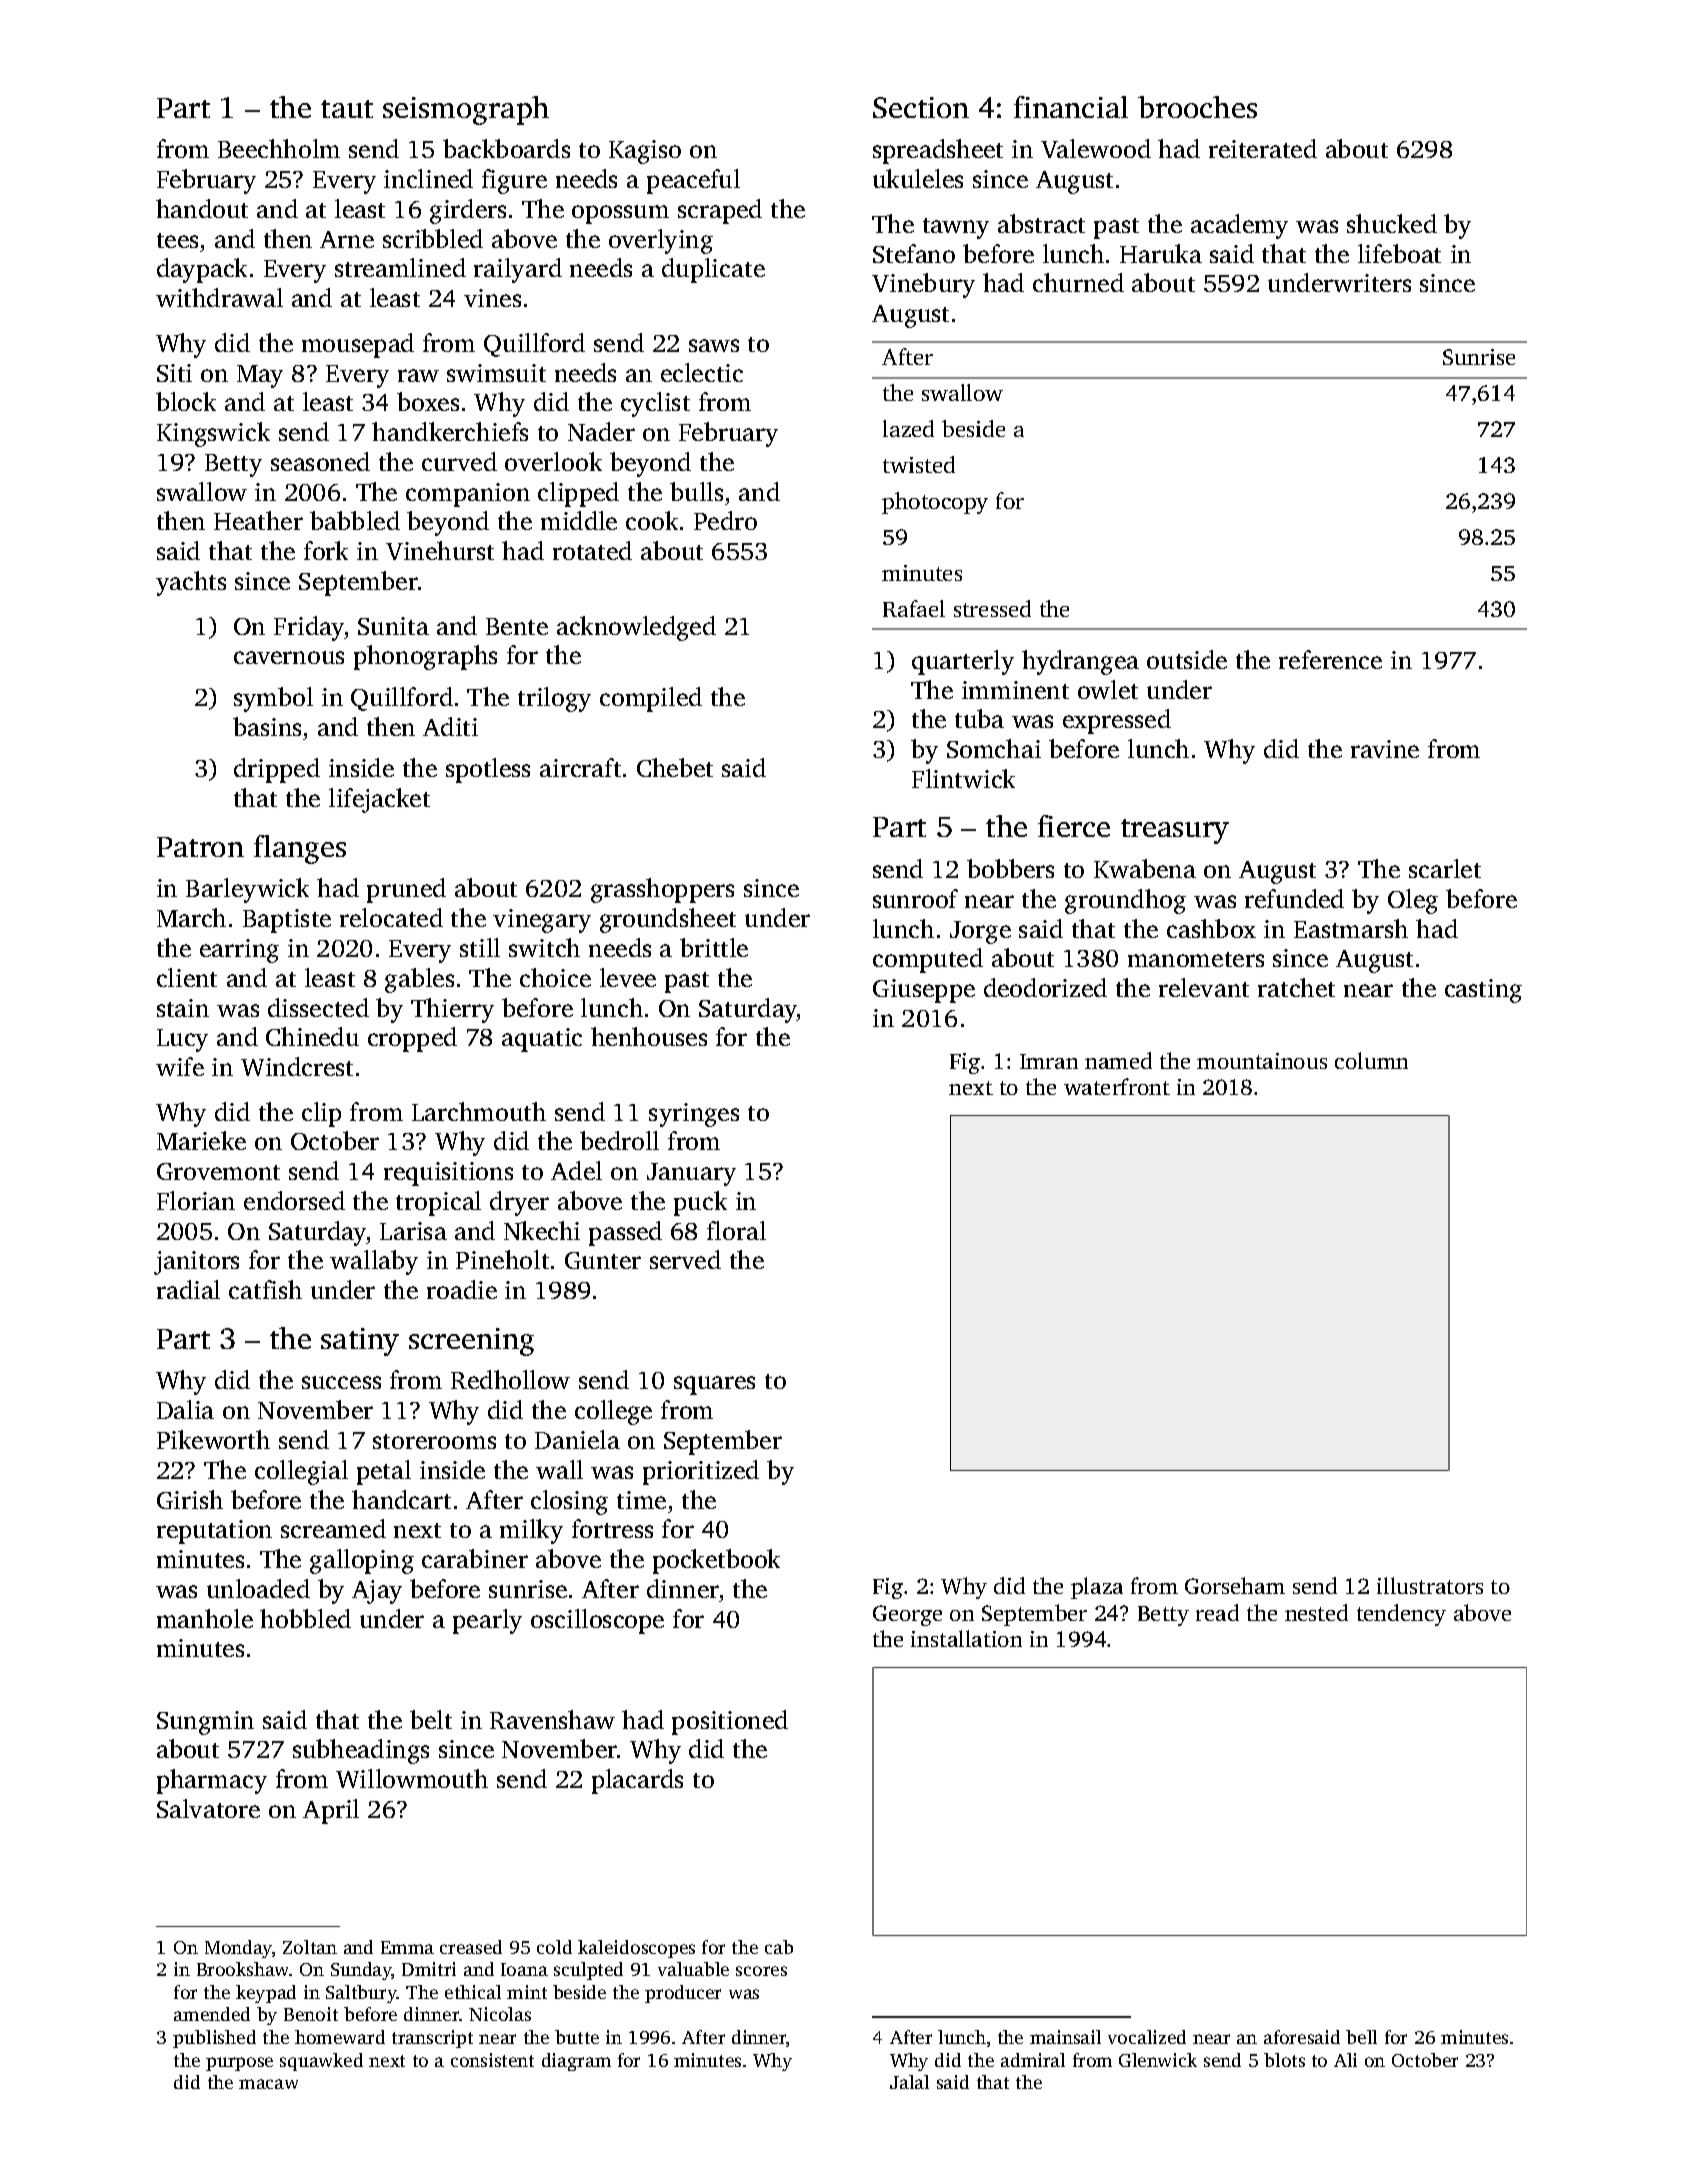  What do you see at coordinates (714, 345) in the screenshot?
I see `saws` at bounding box center [714, 345].
